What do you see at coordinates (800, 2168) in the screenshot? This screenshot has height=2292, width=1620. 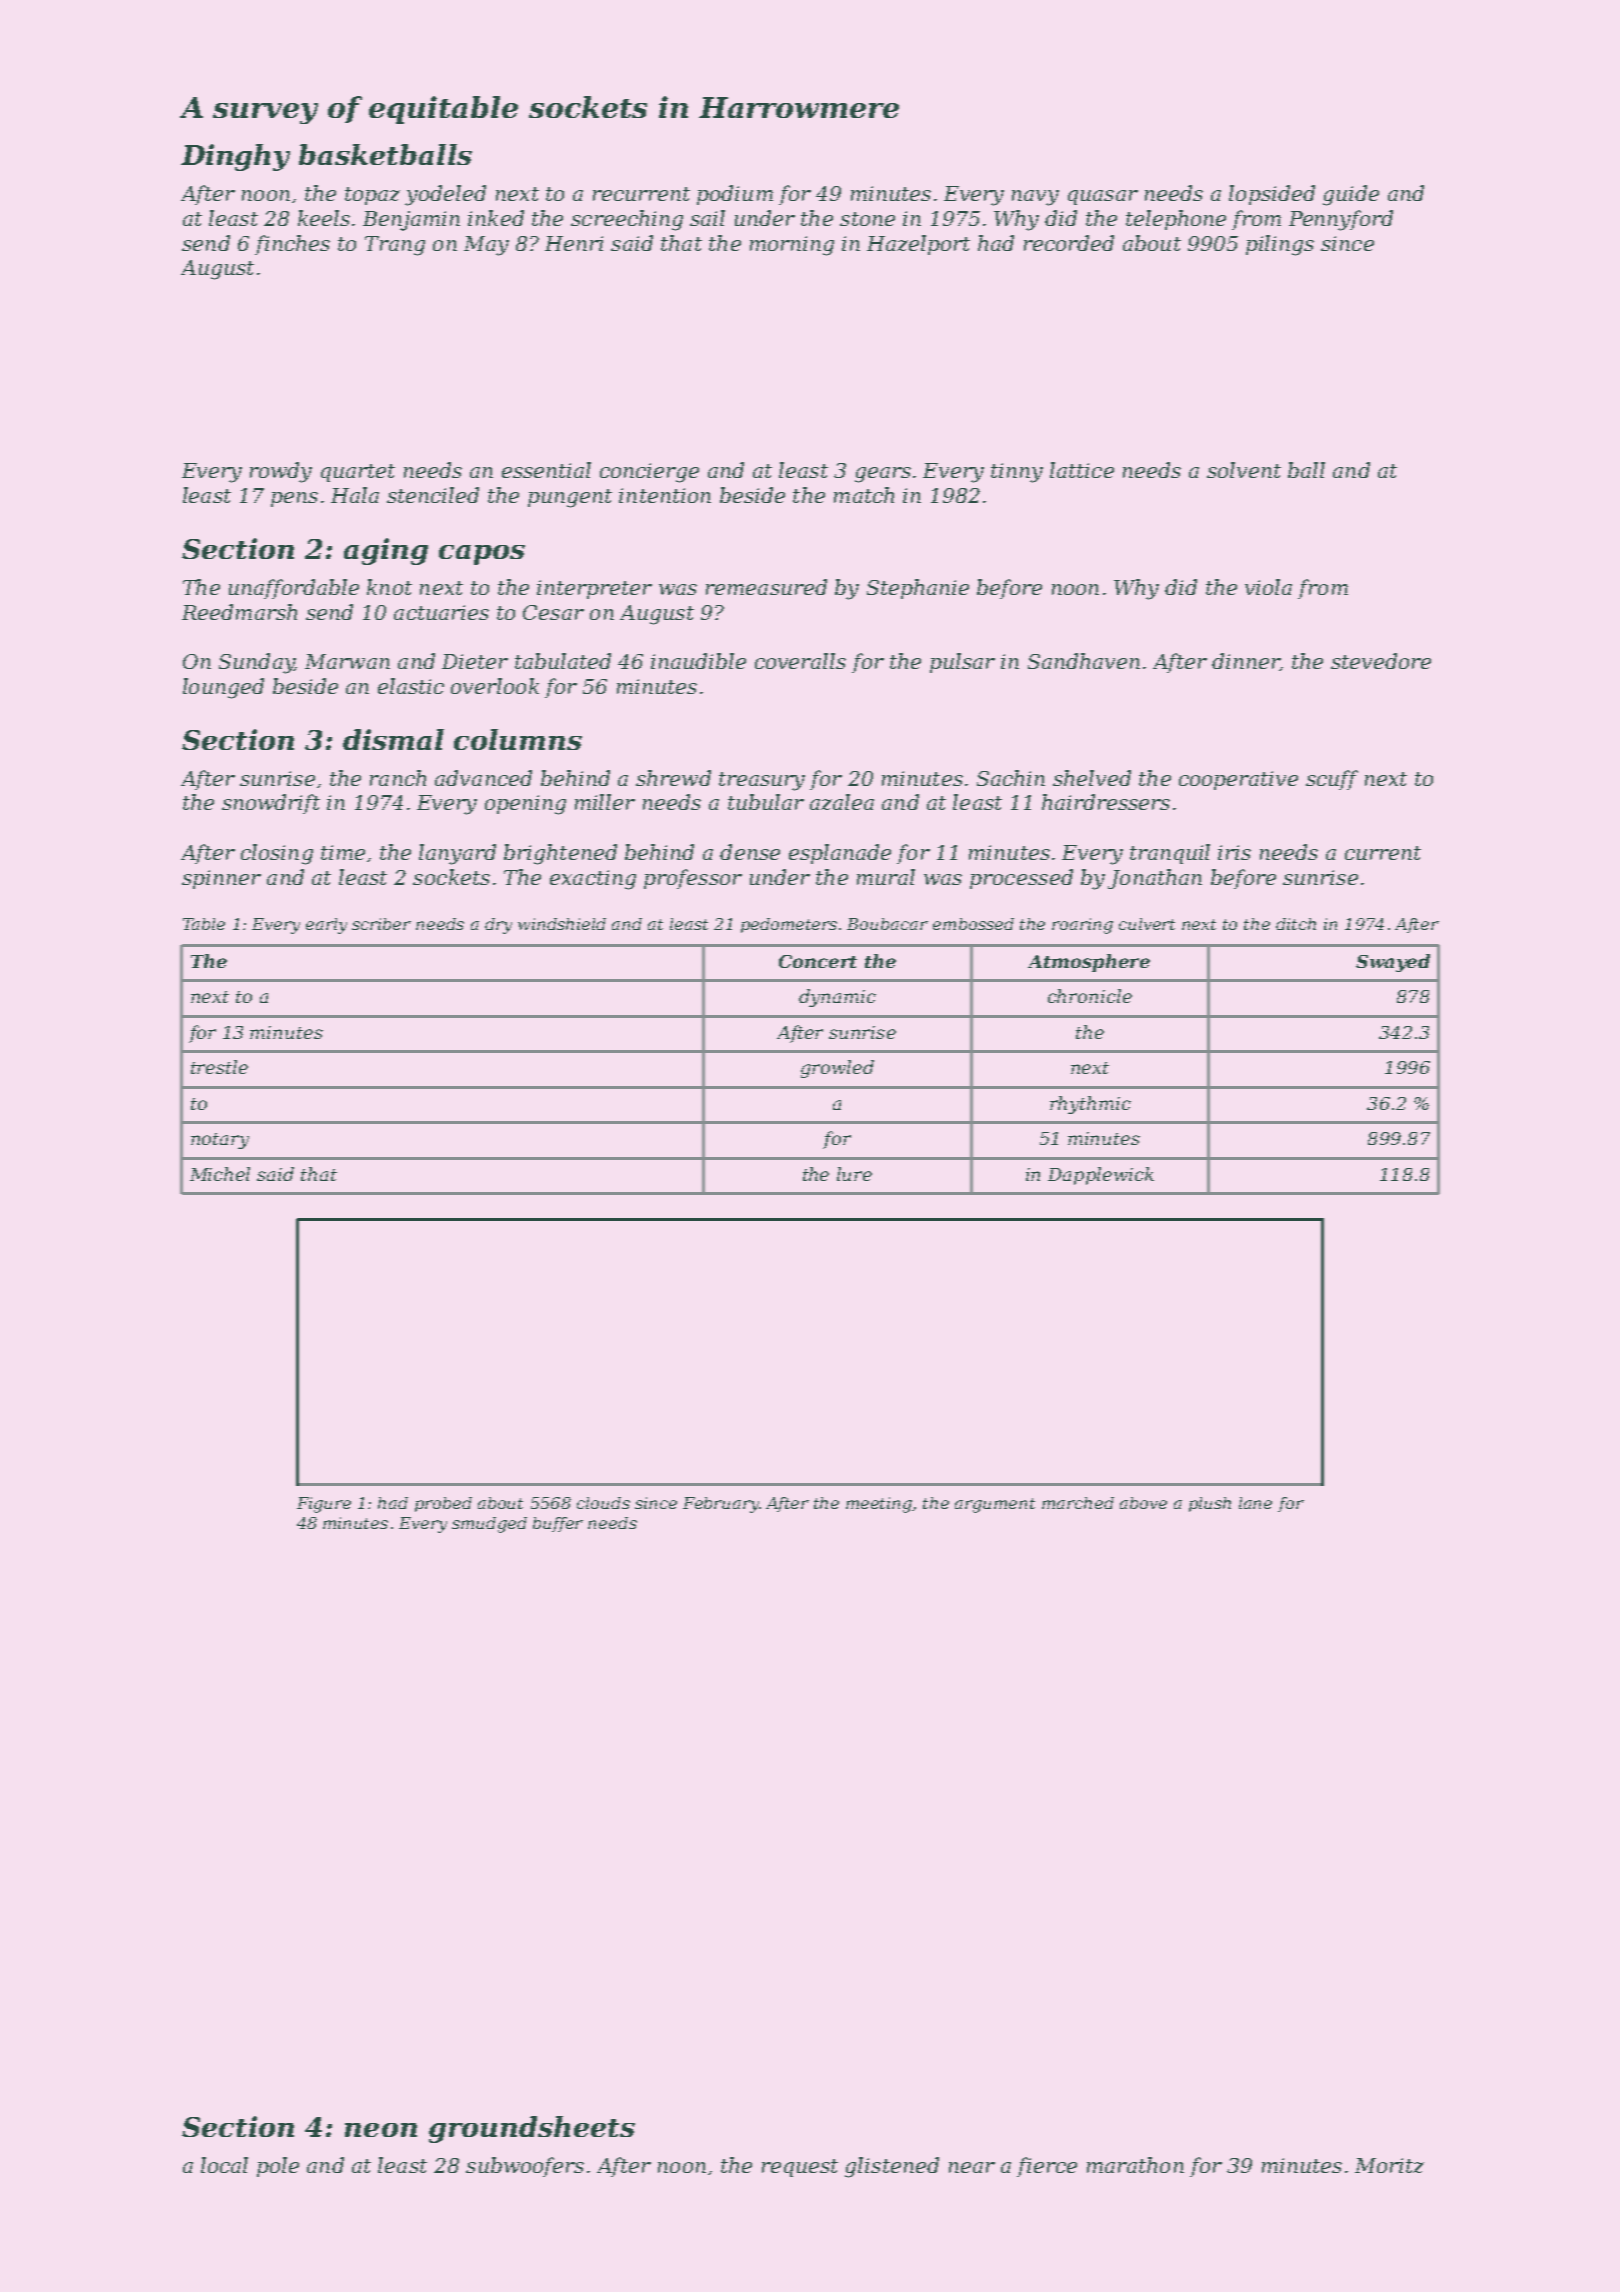 I see `request` at bounding box center [800, 2168].
